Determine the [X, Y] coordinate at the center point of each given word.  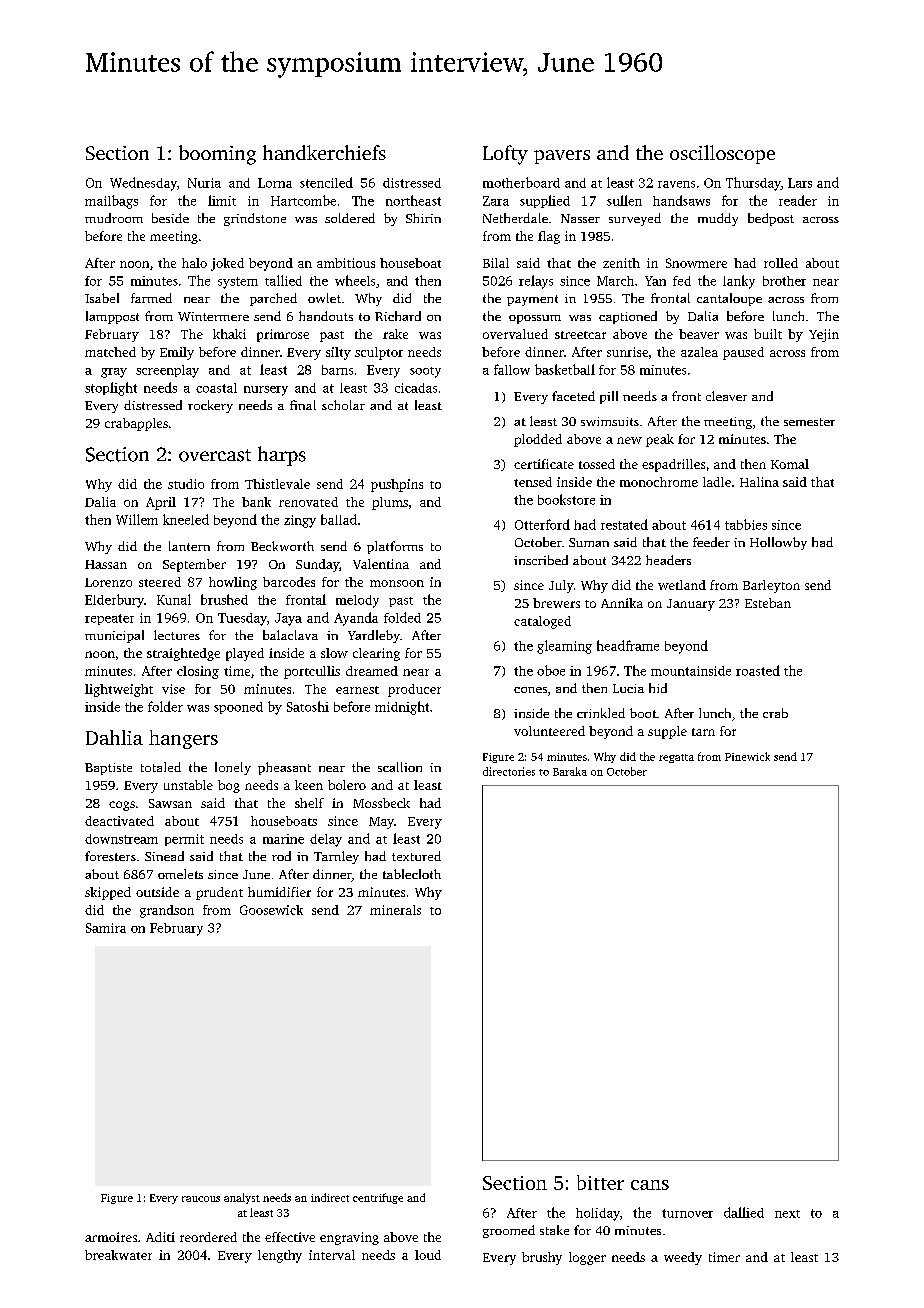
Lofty [505, 155]
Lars [800, 183]
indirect [330, 1197]
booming [217, 155]
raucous [201, 1199]
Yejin [824, 335]
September [194, 565]
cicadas [416, 388]
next [787, 1214]
